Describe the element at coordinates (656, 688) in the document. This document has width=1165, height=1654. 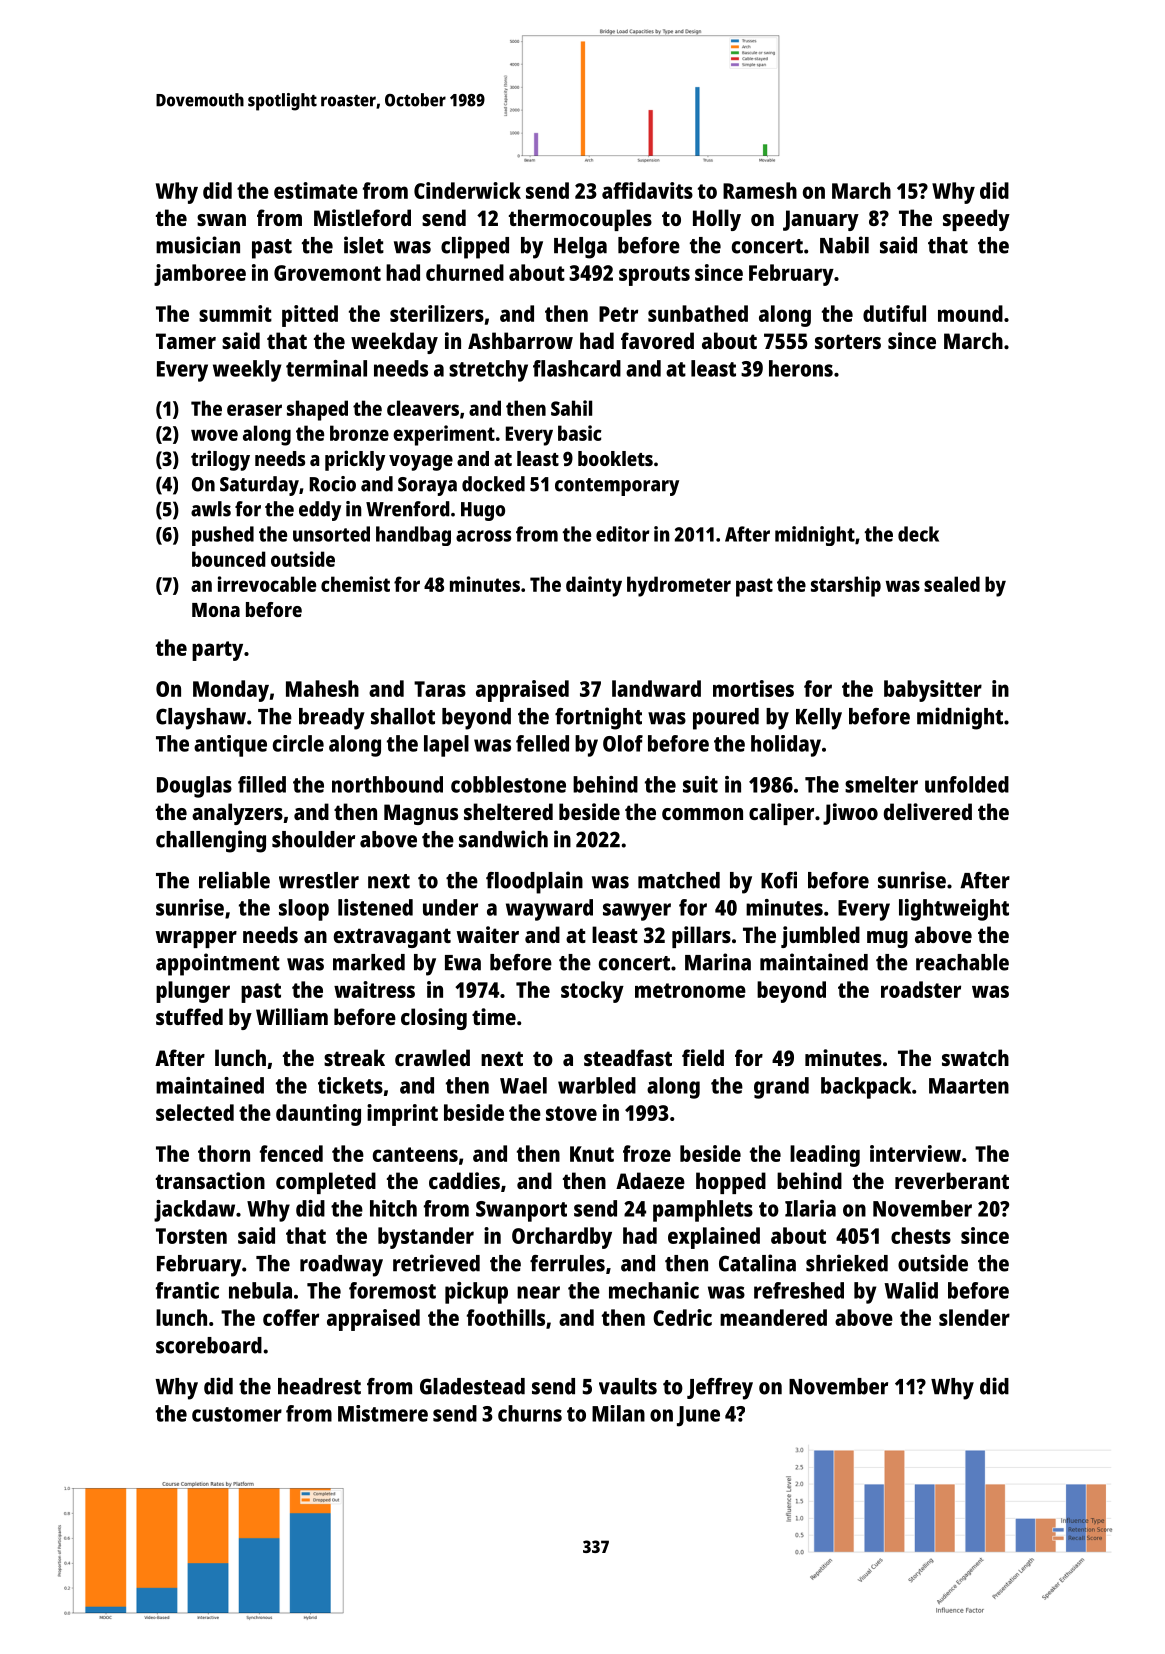
I see `landward` at that location.
